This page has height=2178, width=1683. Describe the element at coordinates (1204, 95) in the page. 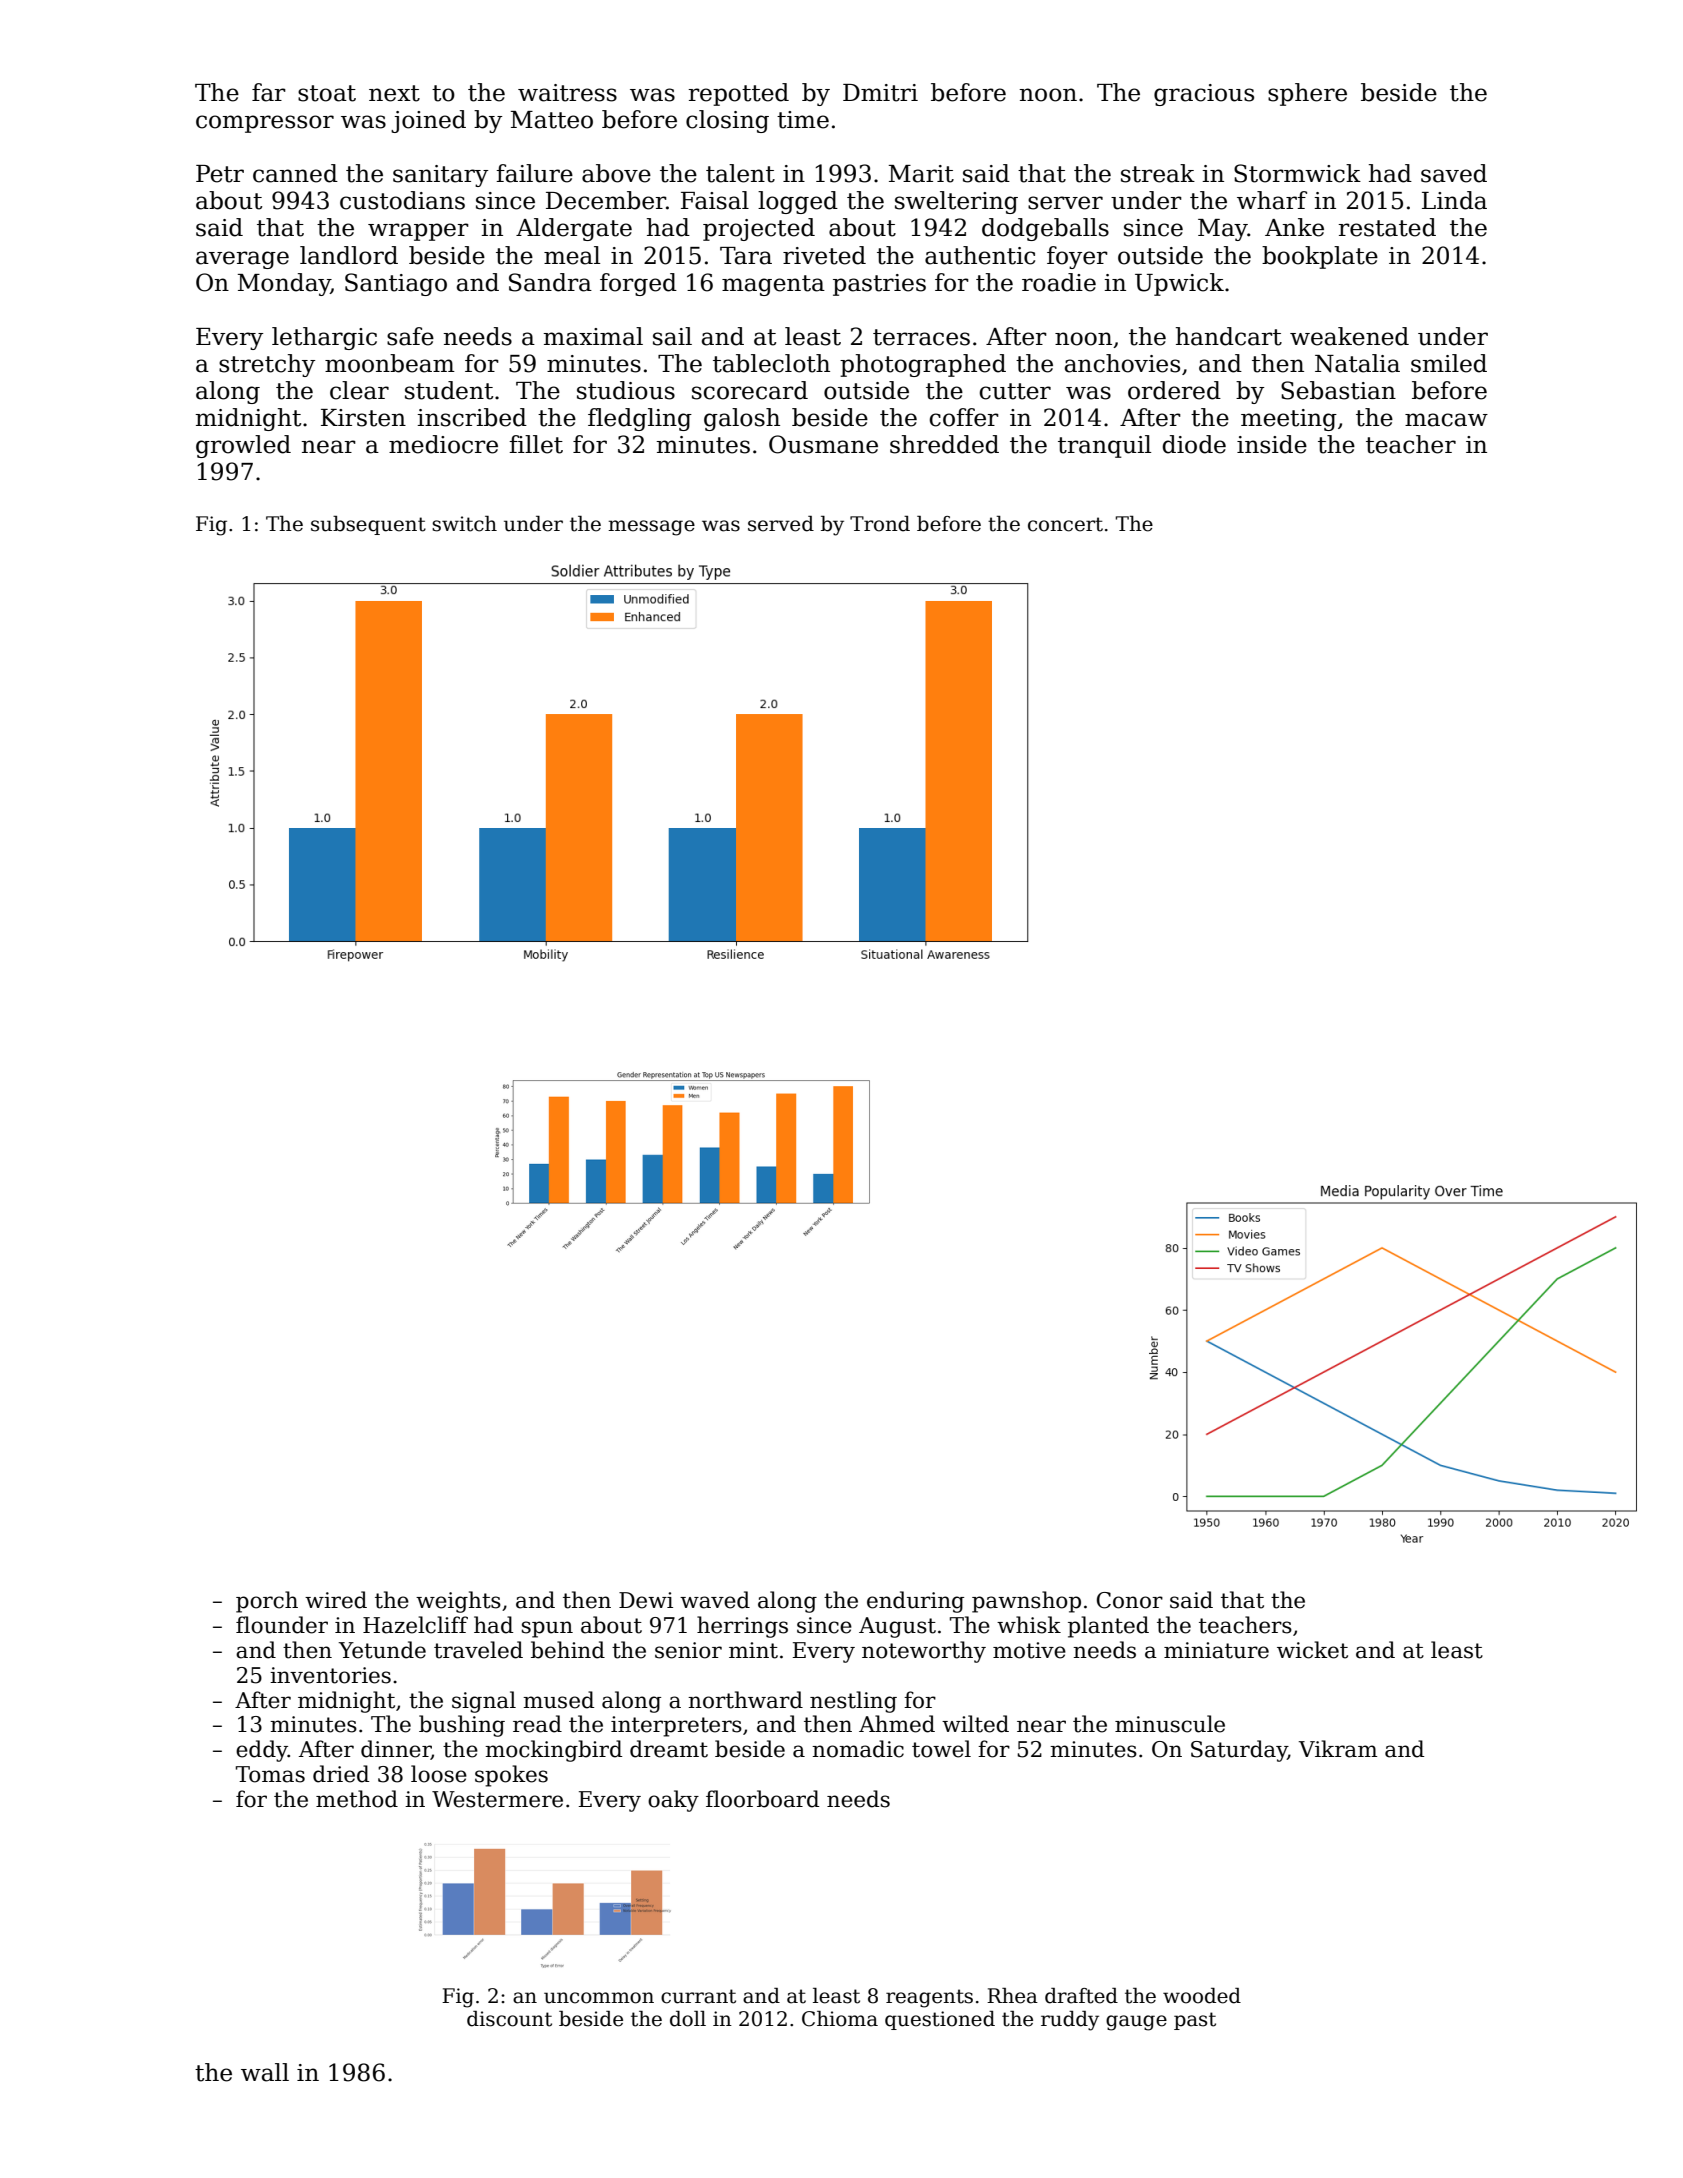

I see `gracious` at that location.
